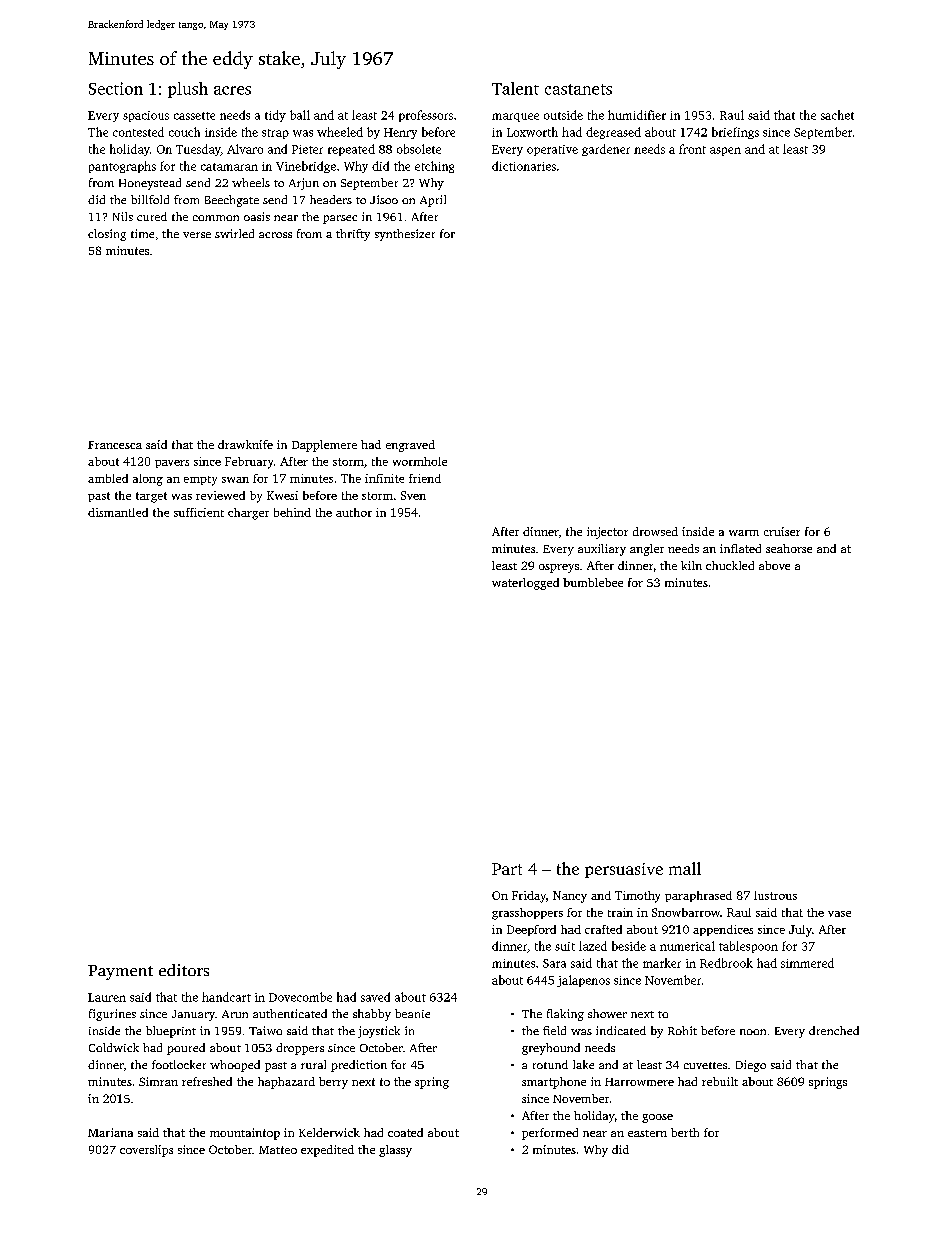 Image resolution: width=952 pixels, height=1233 pixels. I want to click on ball, so click(300, 115).
